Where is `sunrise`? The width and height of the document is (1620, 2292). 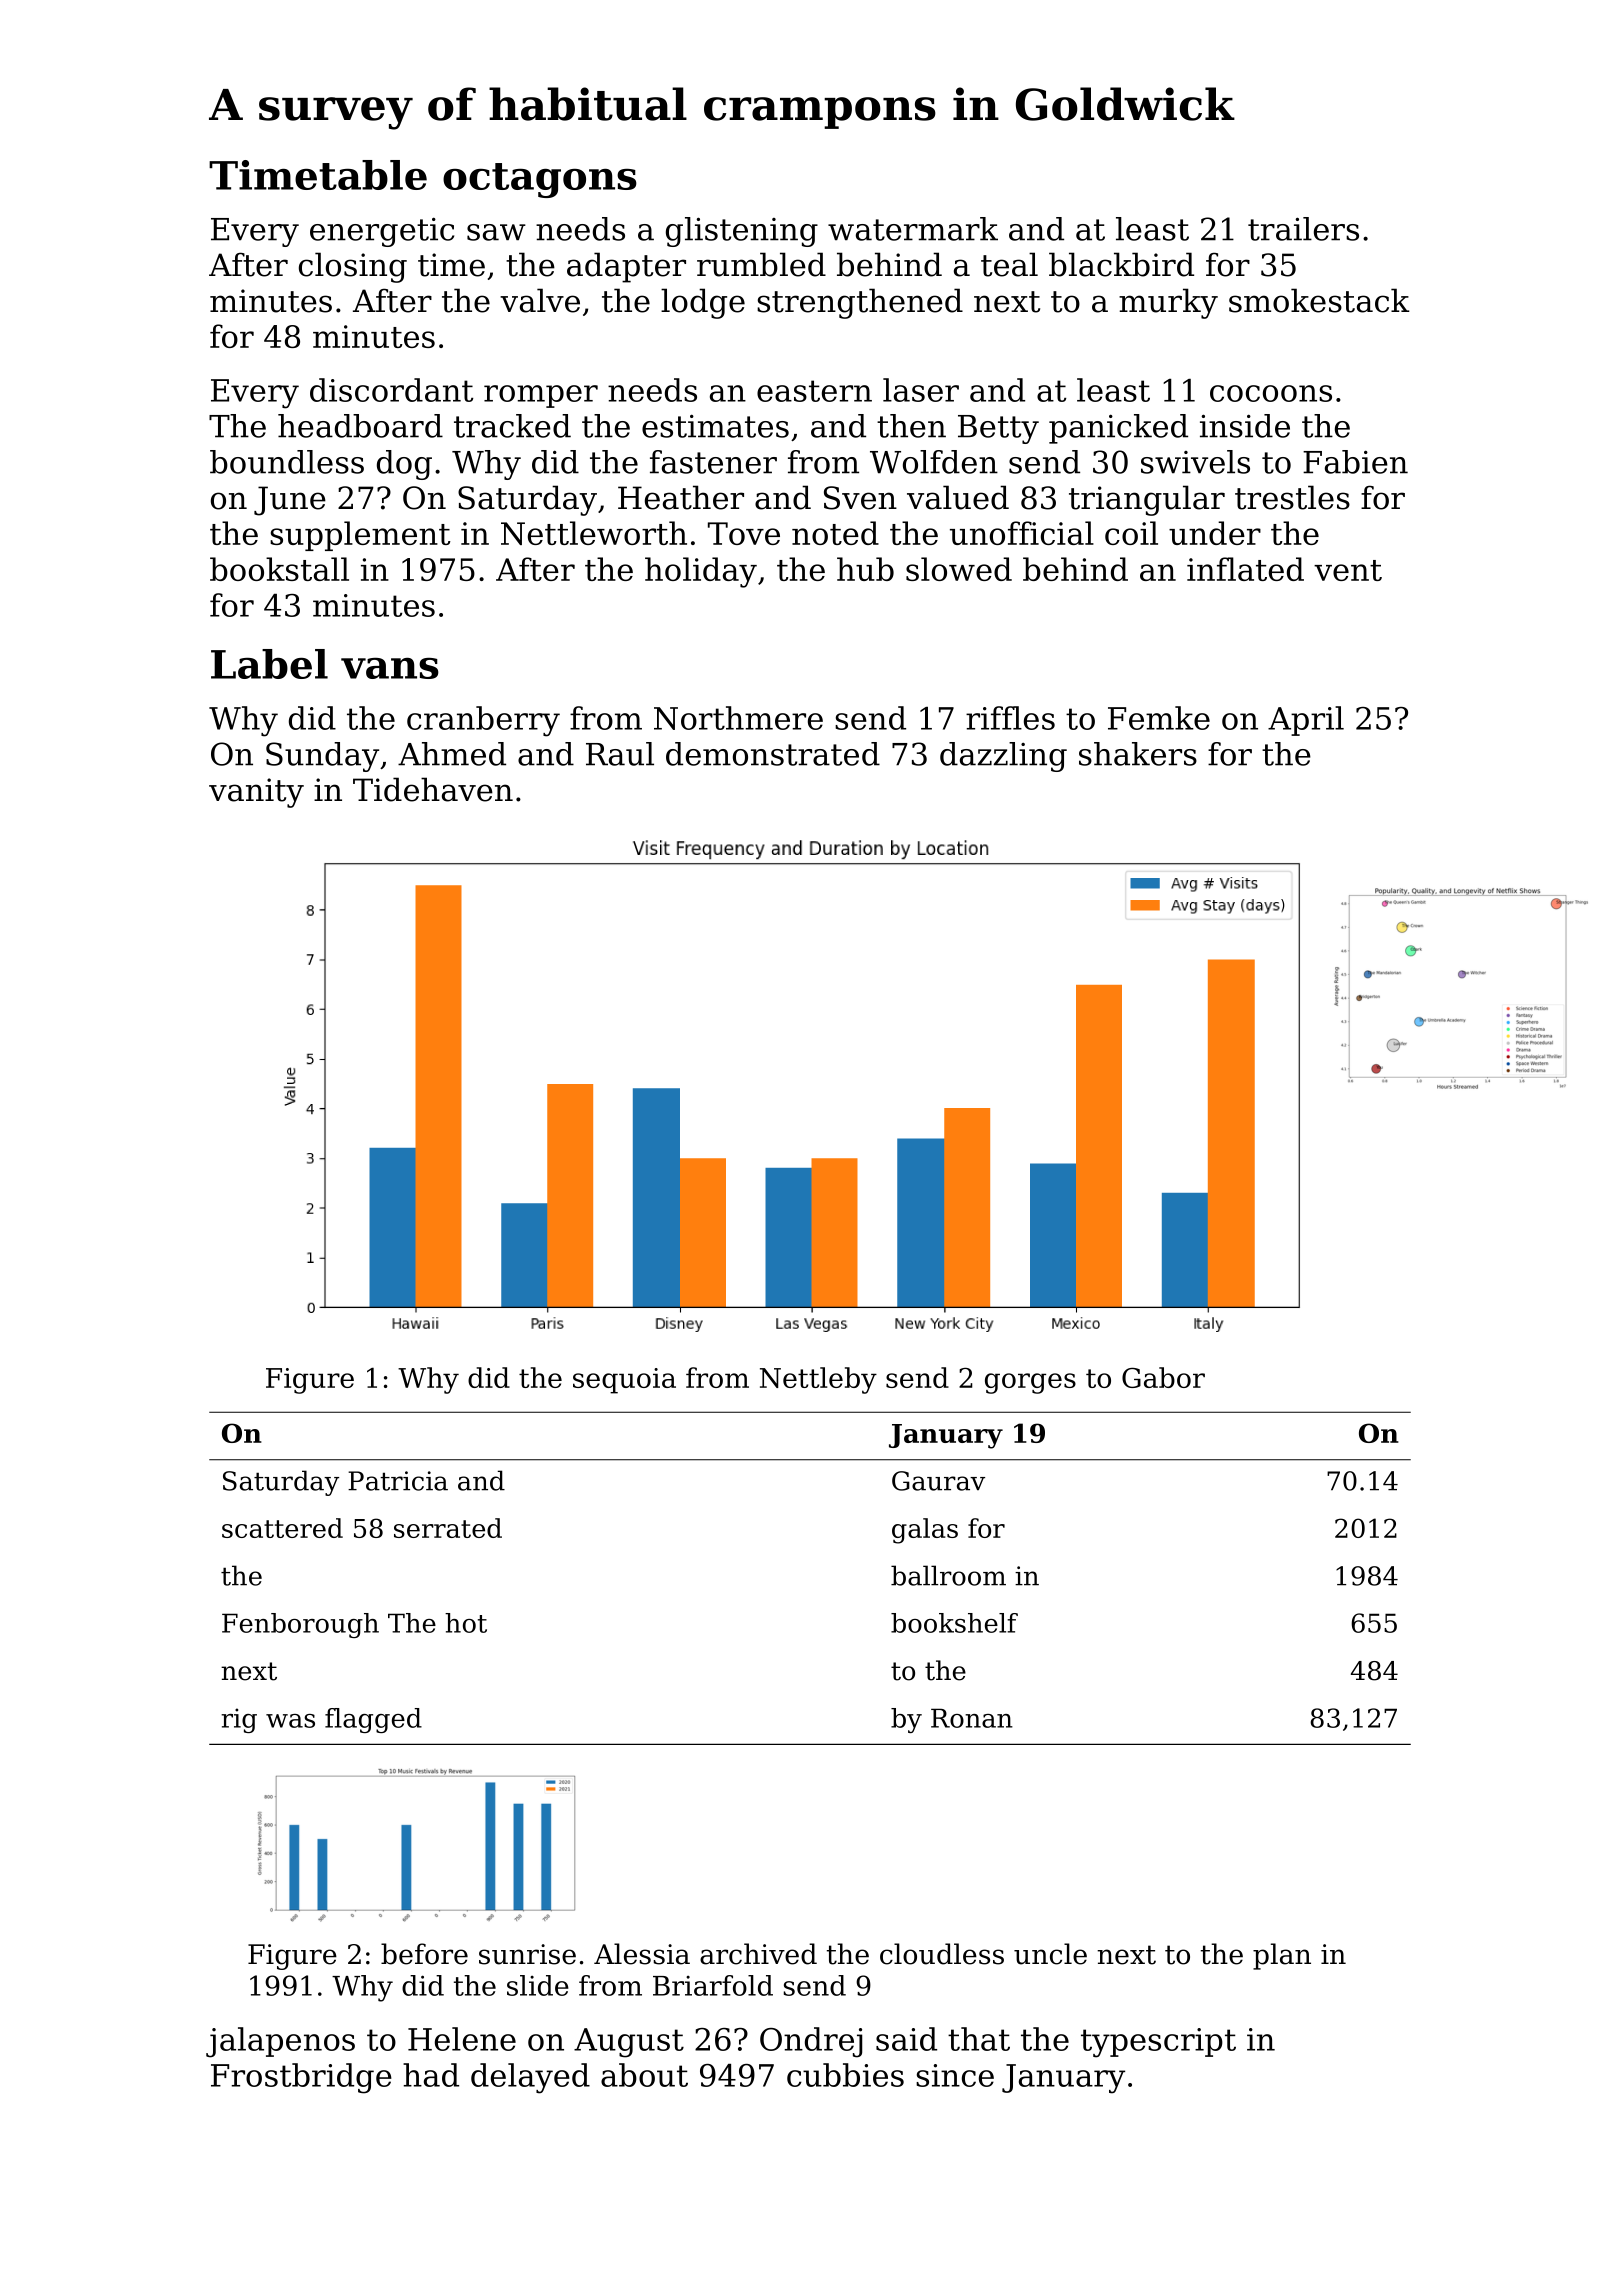 sunrise is located at coordinates (527, 1954).
